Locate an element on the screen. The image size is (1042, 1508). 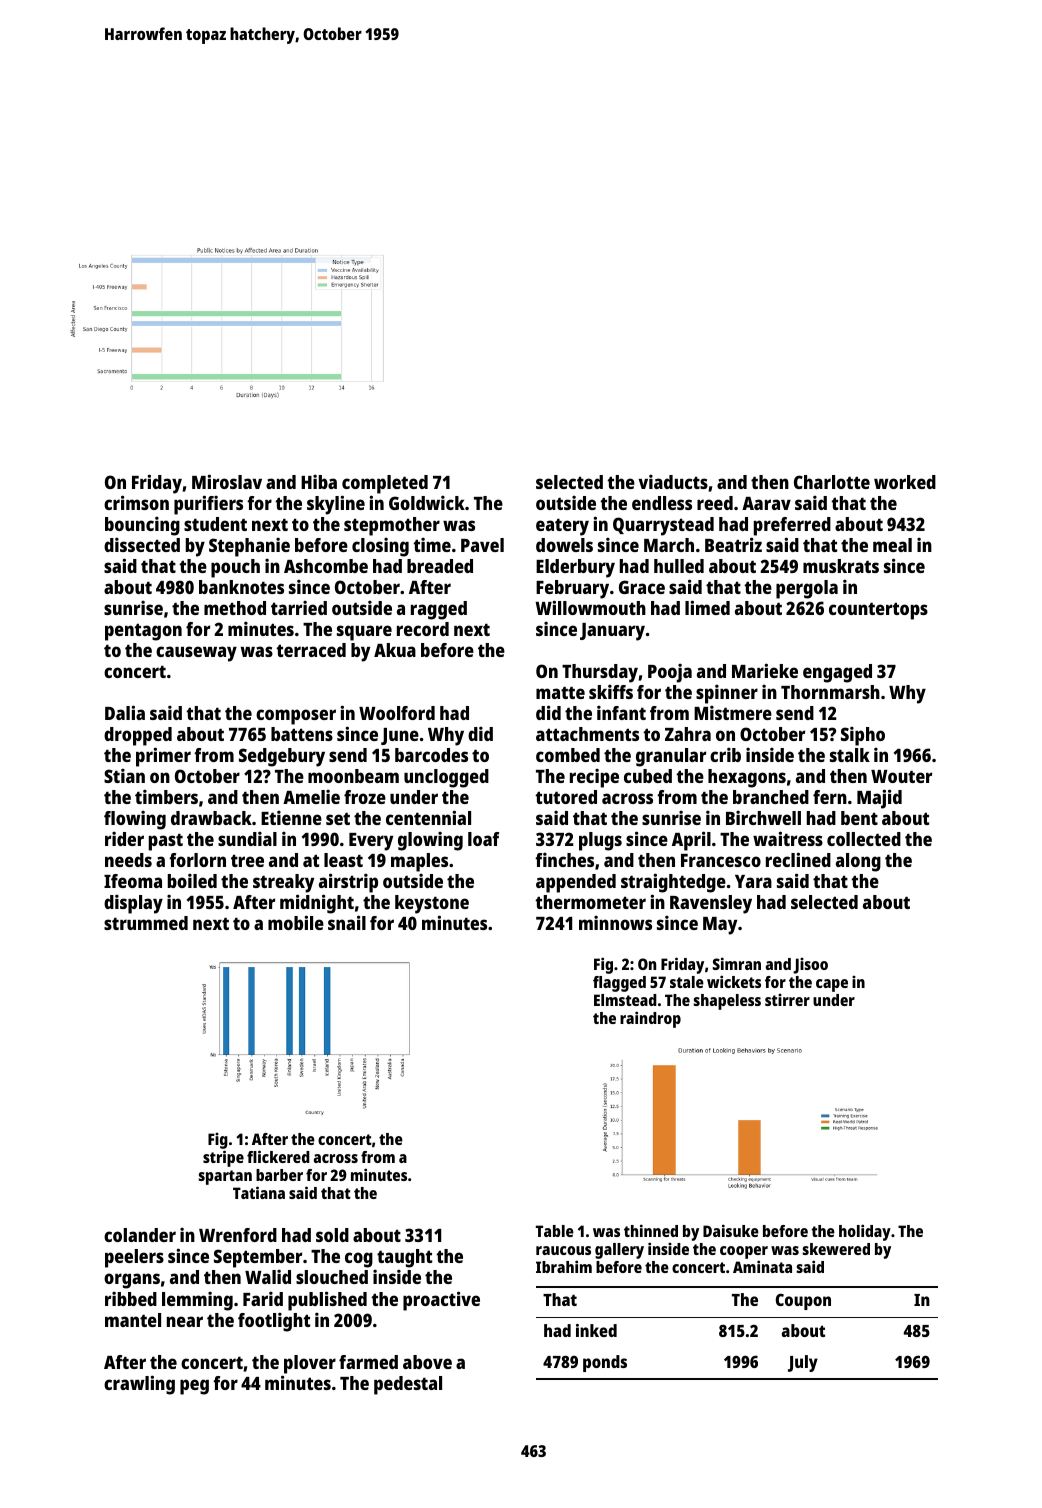
minnows is located at coordinates (615, 922).
